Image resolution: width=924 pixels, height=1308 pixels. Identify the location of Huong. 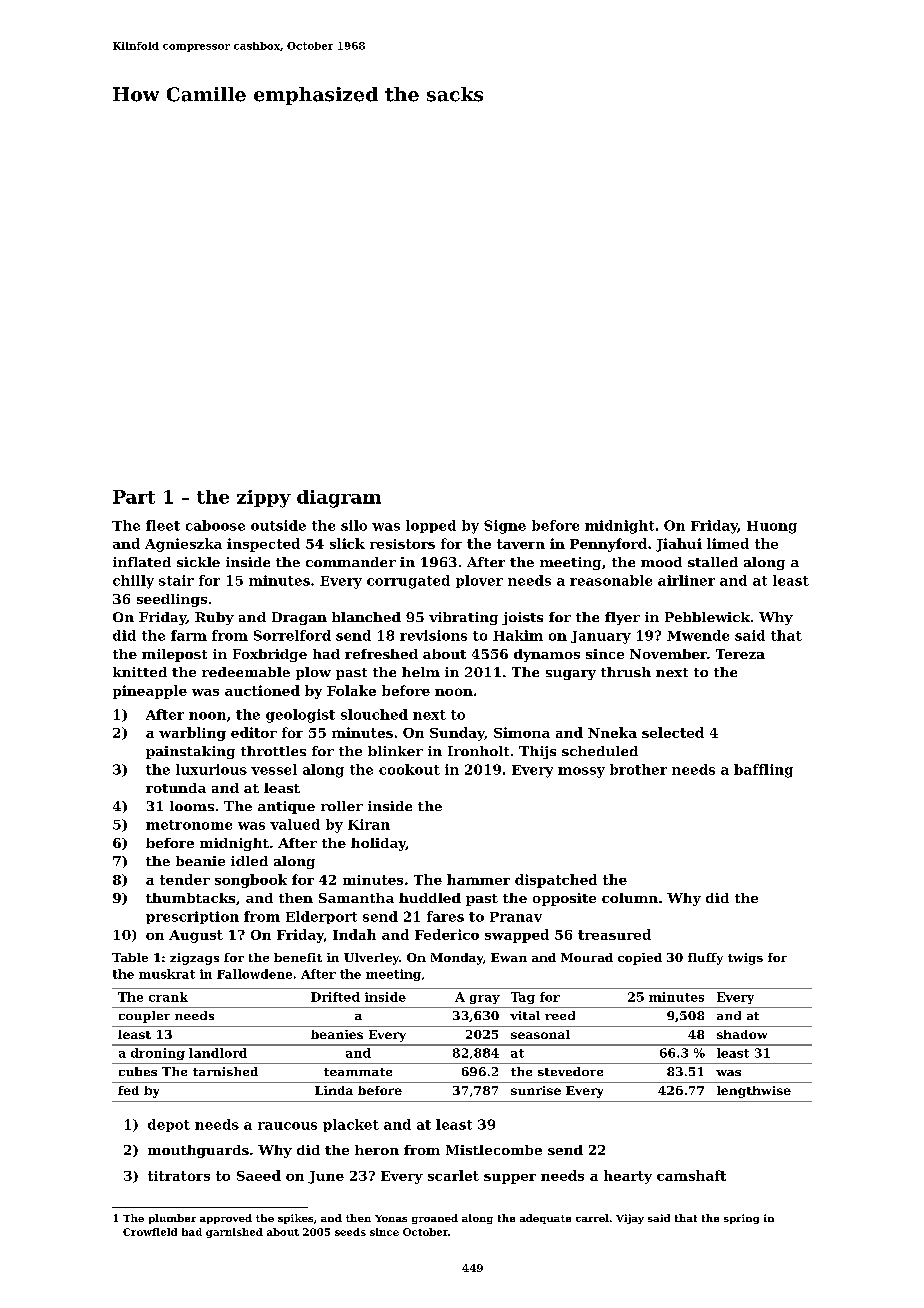
(772, 527).
